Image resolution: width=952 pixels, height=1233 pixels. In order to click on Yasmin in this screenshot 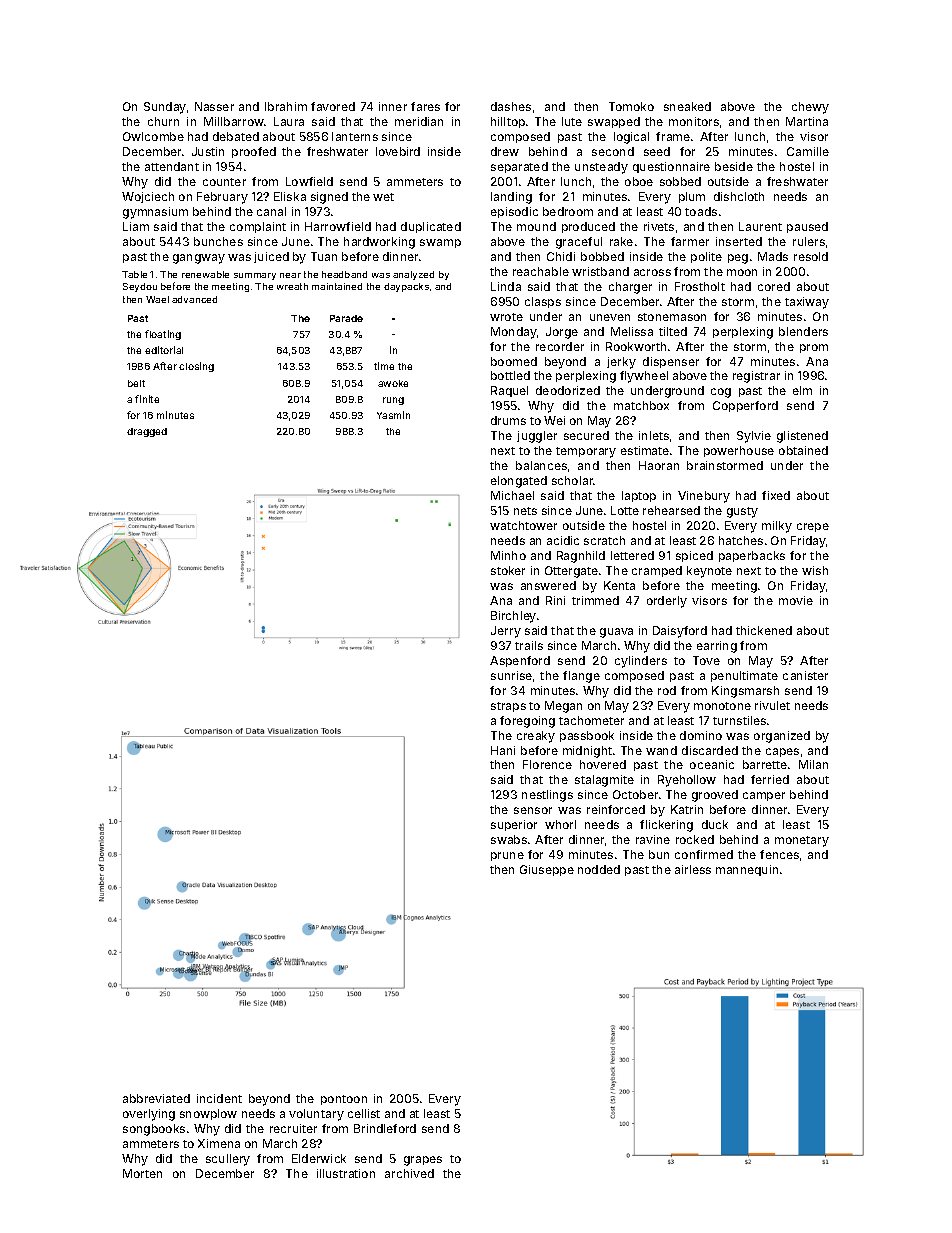, I will do `click(393, 415)`.
